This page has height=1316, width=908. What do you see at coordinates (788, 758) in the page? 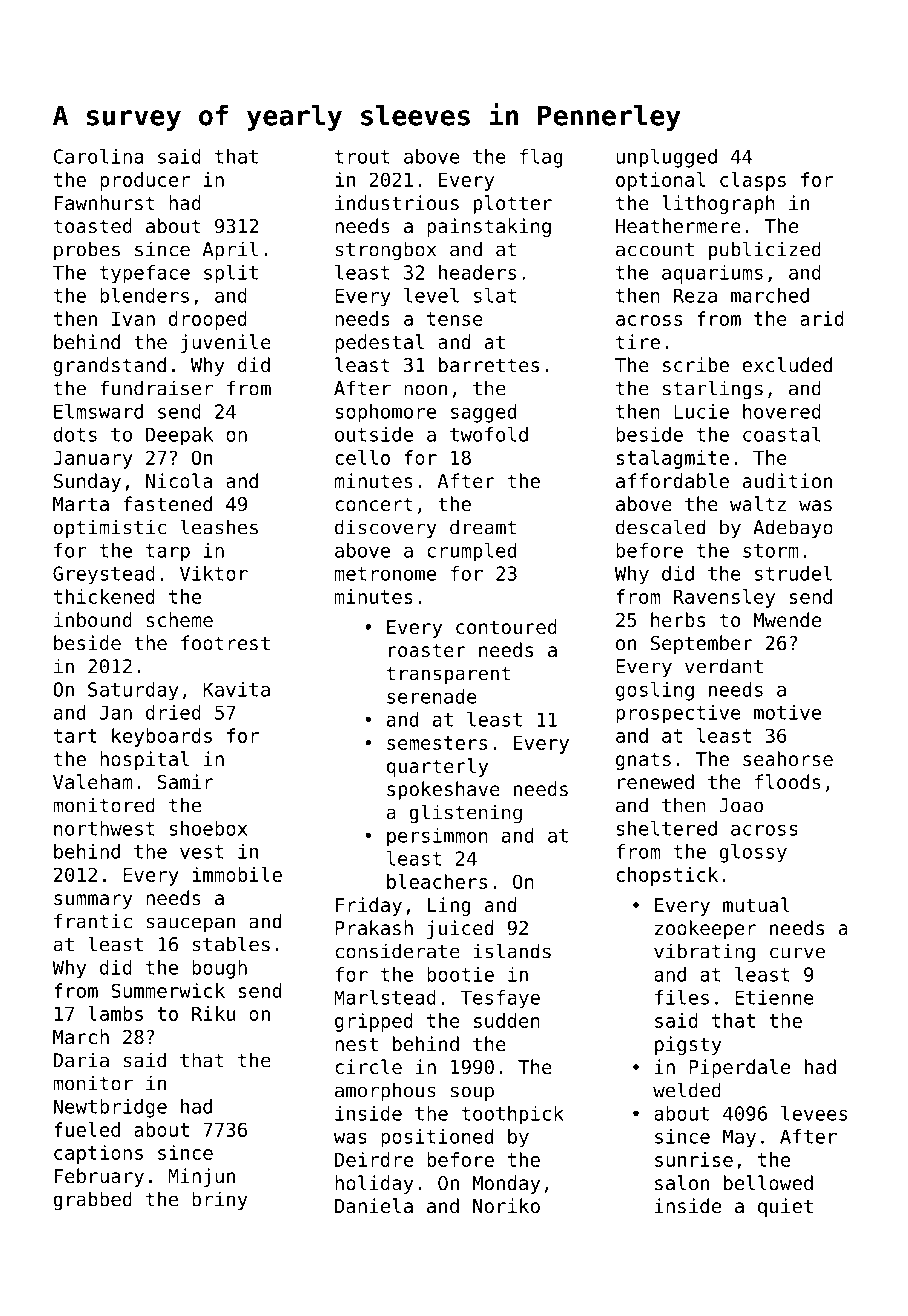
I see `seahorse` at bounding box center [788, 758].
